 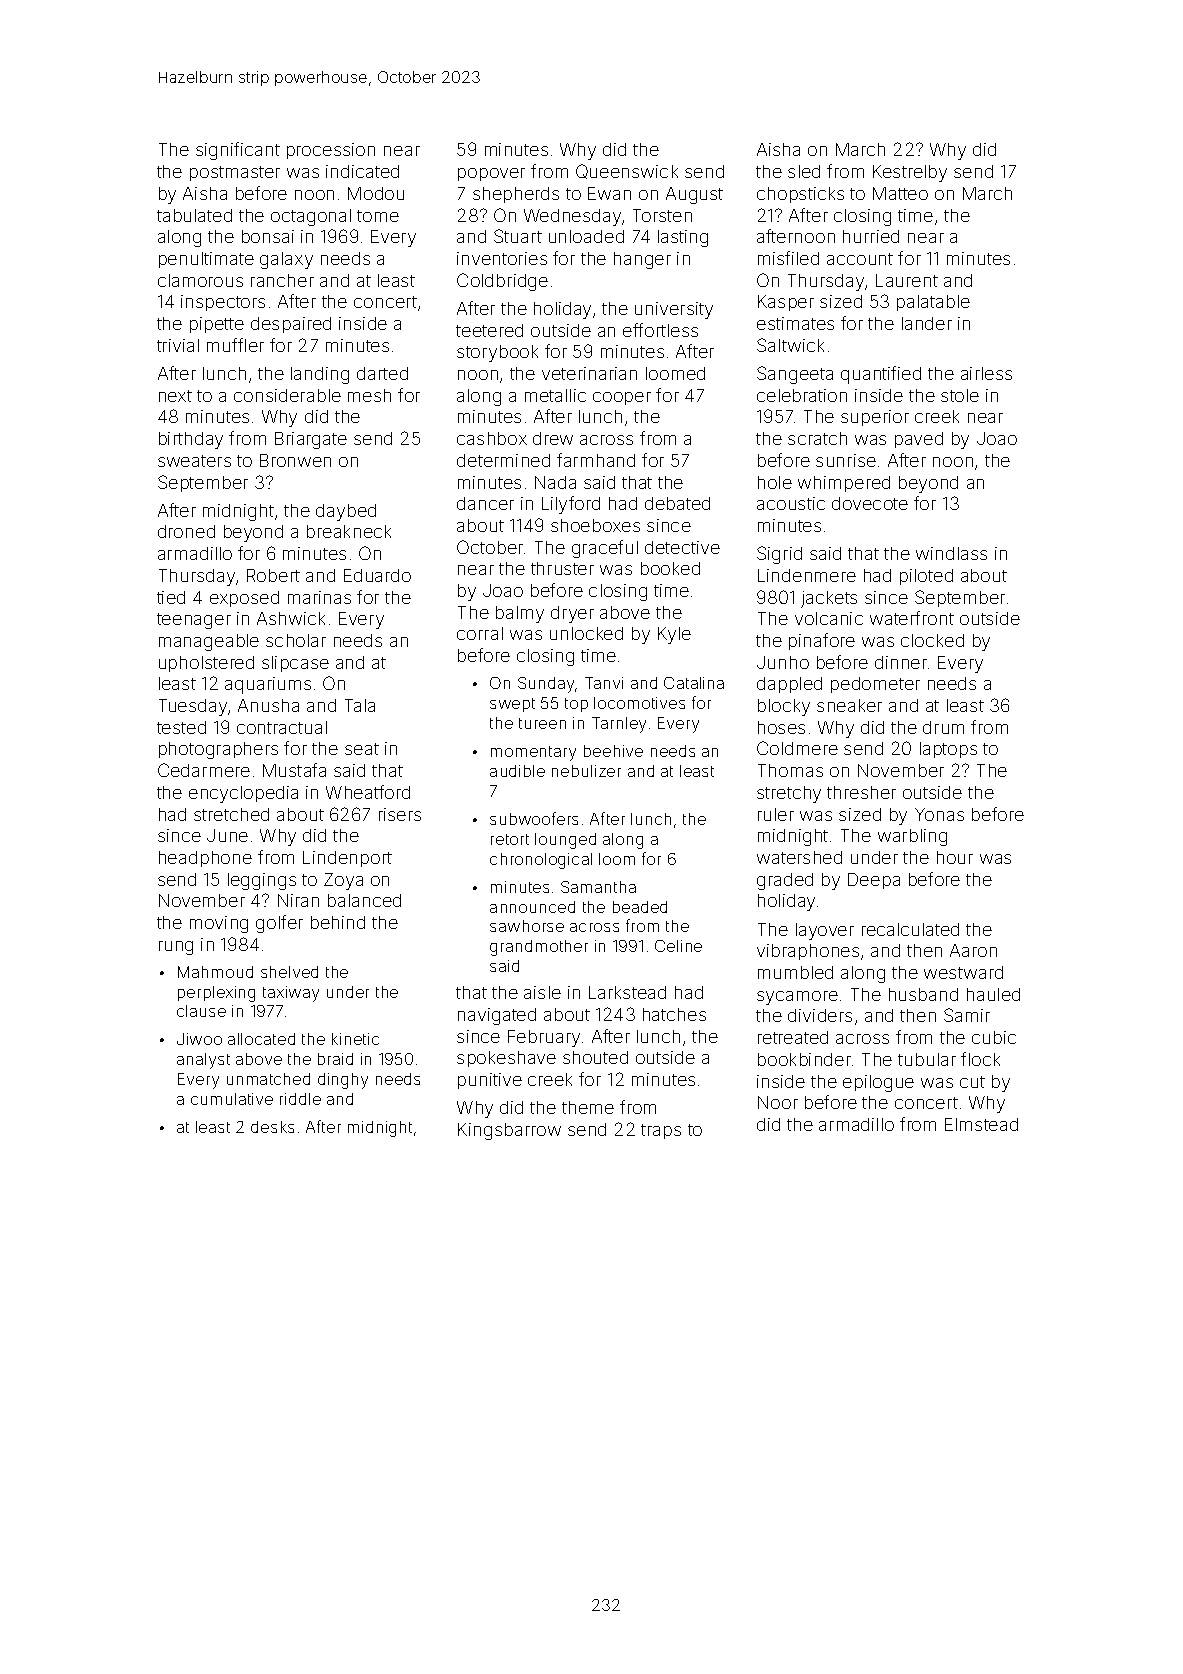 I want to click on chronological, so click(x=541, y=861).
